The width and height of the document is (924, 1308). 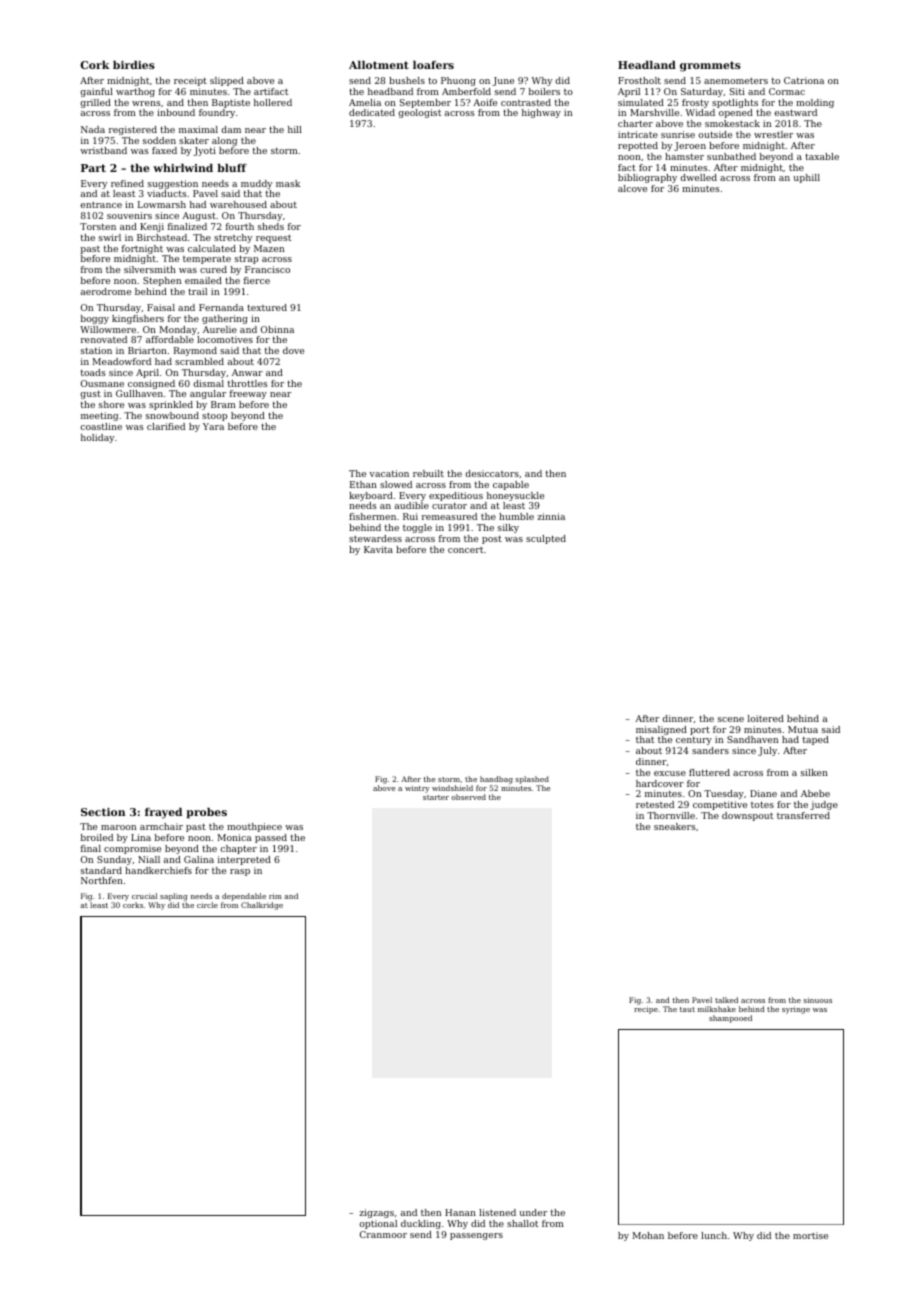 I want to click on sneakers, so click(x=674, y=826).
